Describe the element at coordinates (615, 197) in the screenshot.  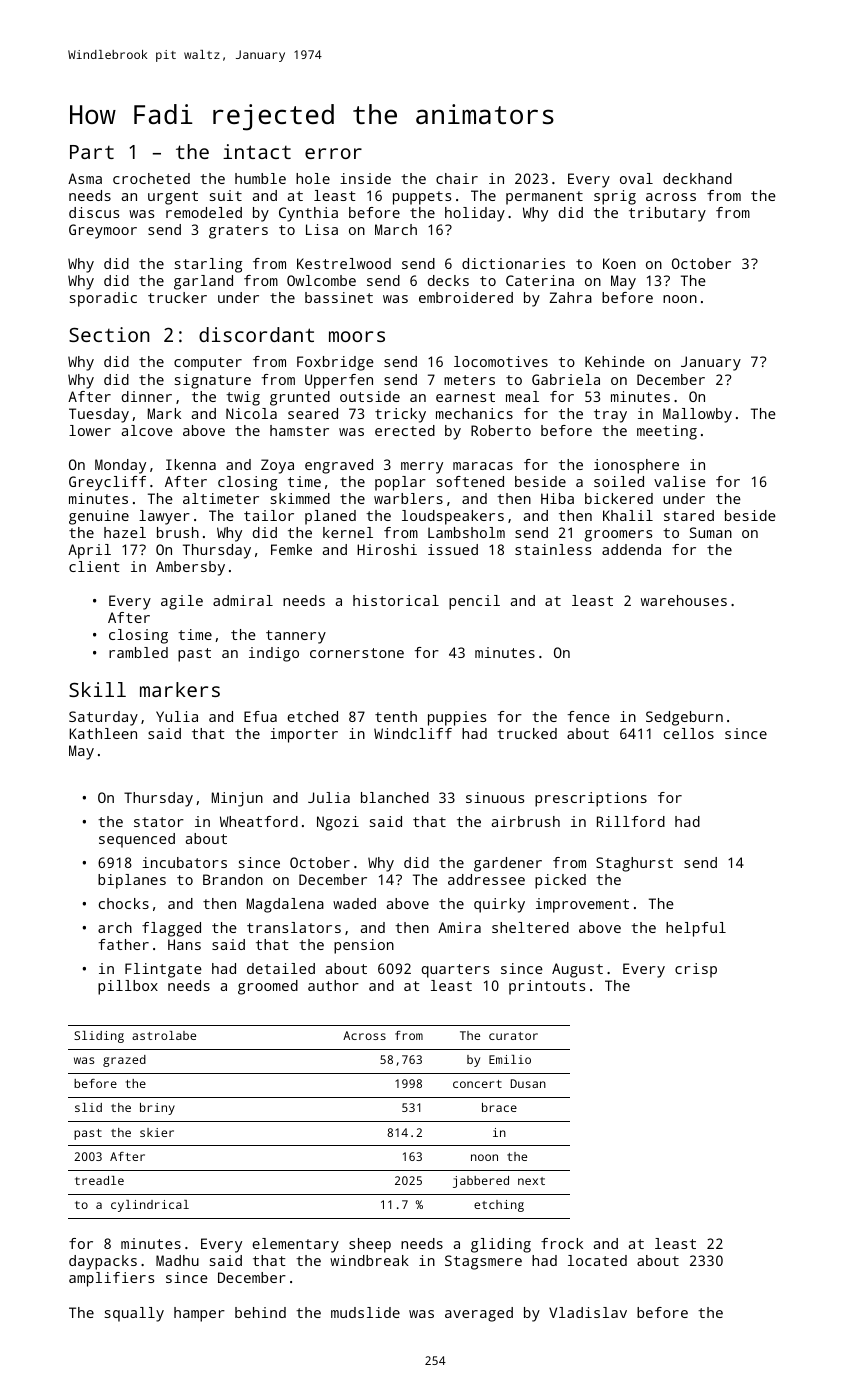
I see `sprig` at that location.
